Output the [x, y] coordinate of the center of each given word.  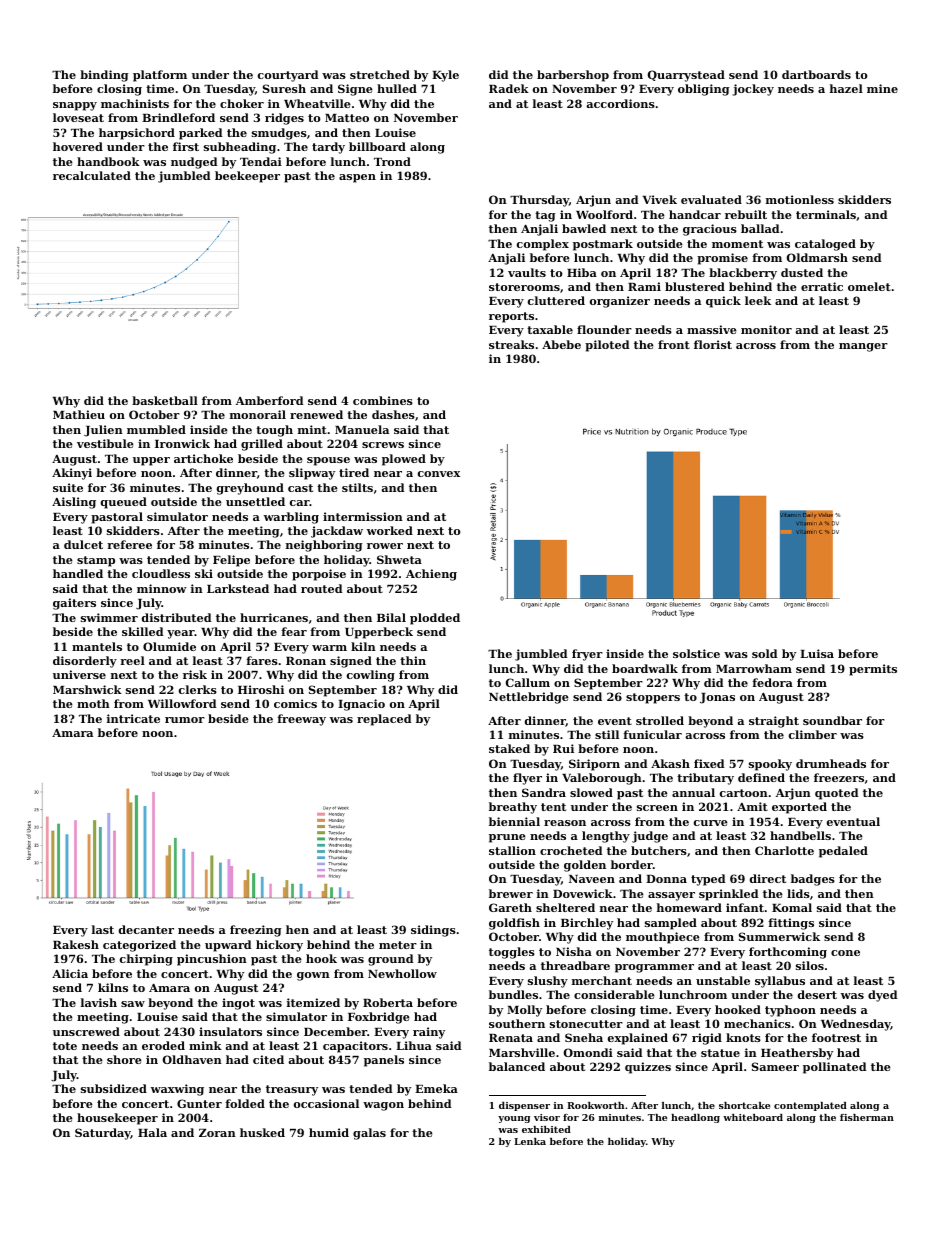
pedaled [843, 852]
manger [863, 347]
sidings [433, 931]
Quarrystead [686, 76]
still [607, 734]
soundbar [832, 720]
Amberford [270, 400]
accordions [621, 103]
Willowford [182, 703]
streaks [511, 344]
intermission [363, 516]
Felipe [231, 561]
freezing [256, 931]
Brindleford [178, 117]
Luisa [817, 653]
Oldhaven [192, 1059]
